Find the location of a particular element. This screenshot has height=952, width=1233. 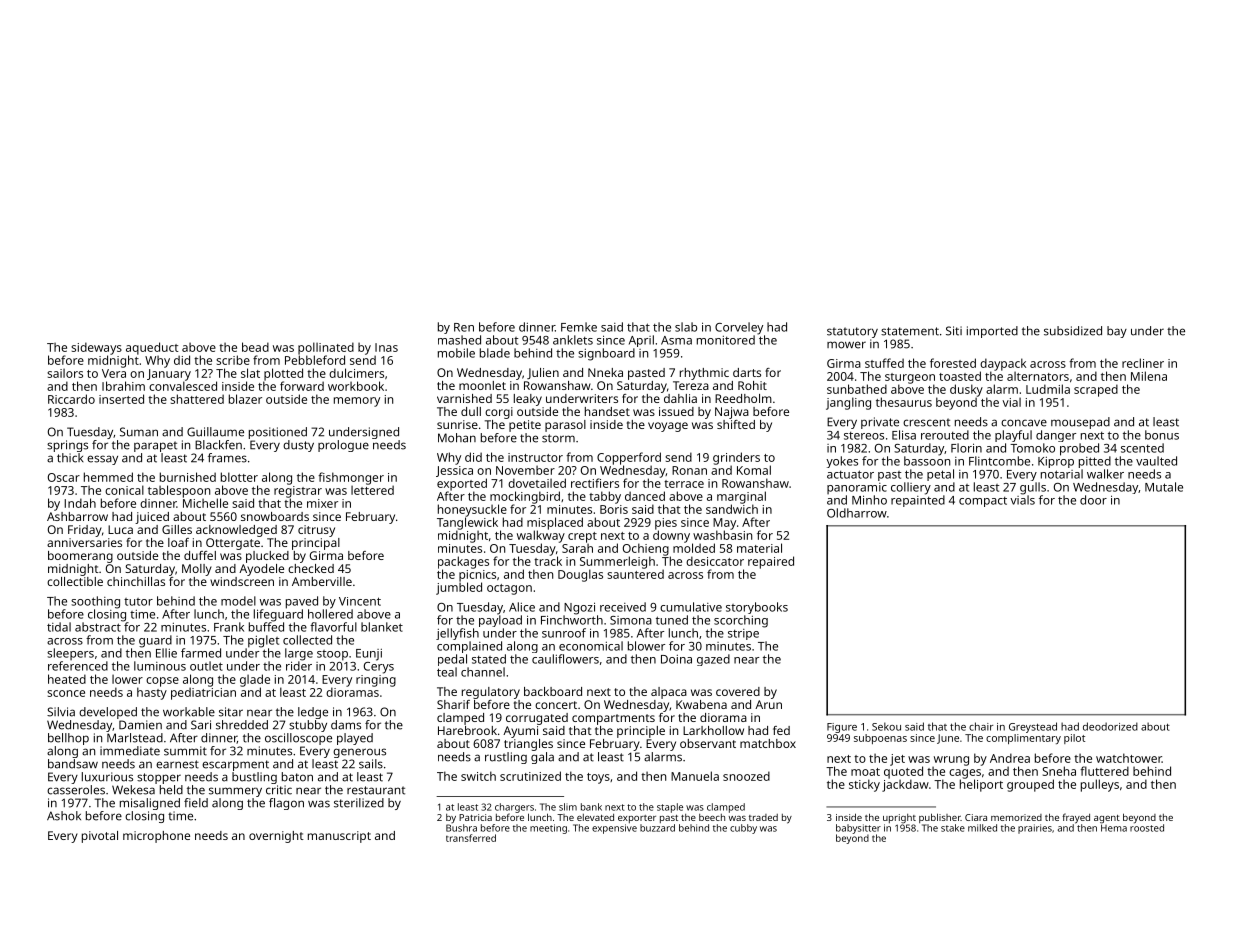

repaired is located at coordinates (771, 562).
